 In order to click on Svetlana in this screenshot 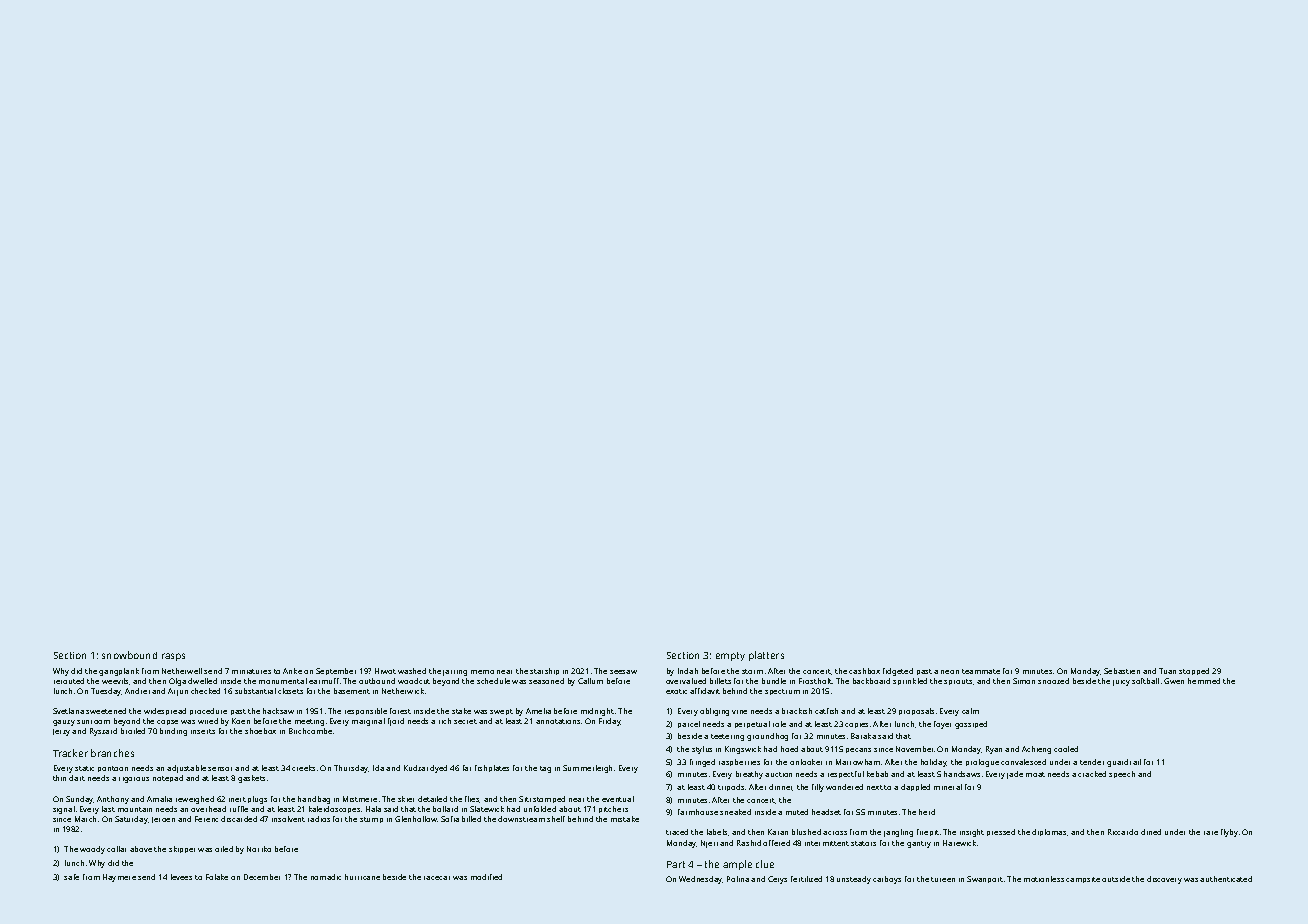, I will do `click(68, 711)`.
